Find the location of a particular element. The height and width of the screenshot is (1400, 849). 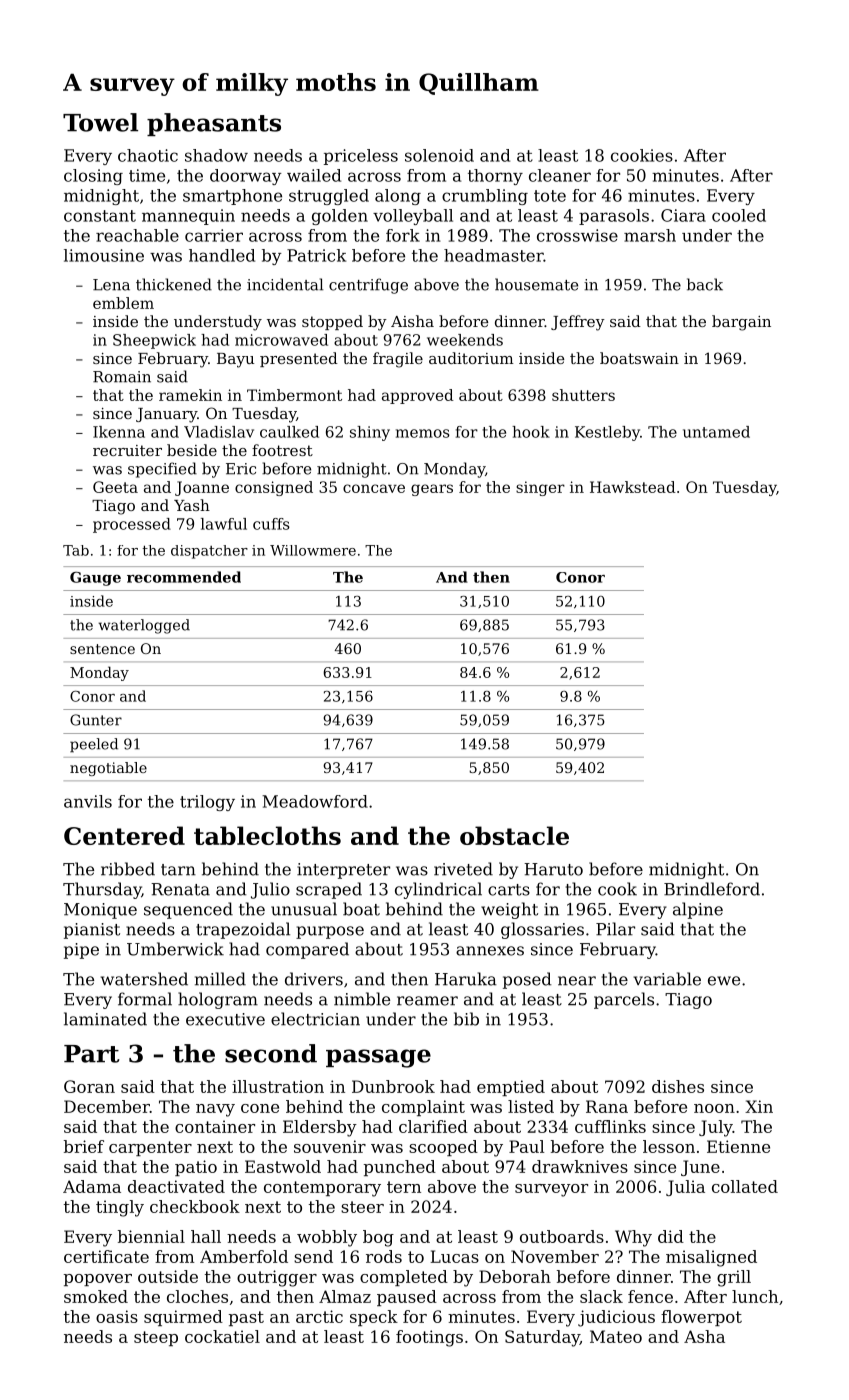

Pilar is located at coordinates (615, 929).
